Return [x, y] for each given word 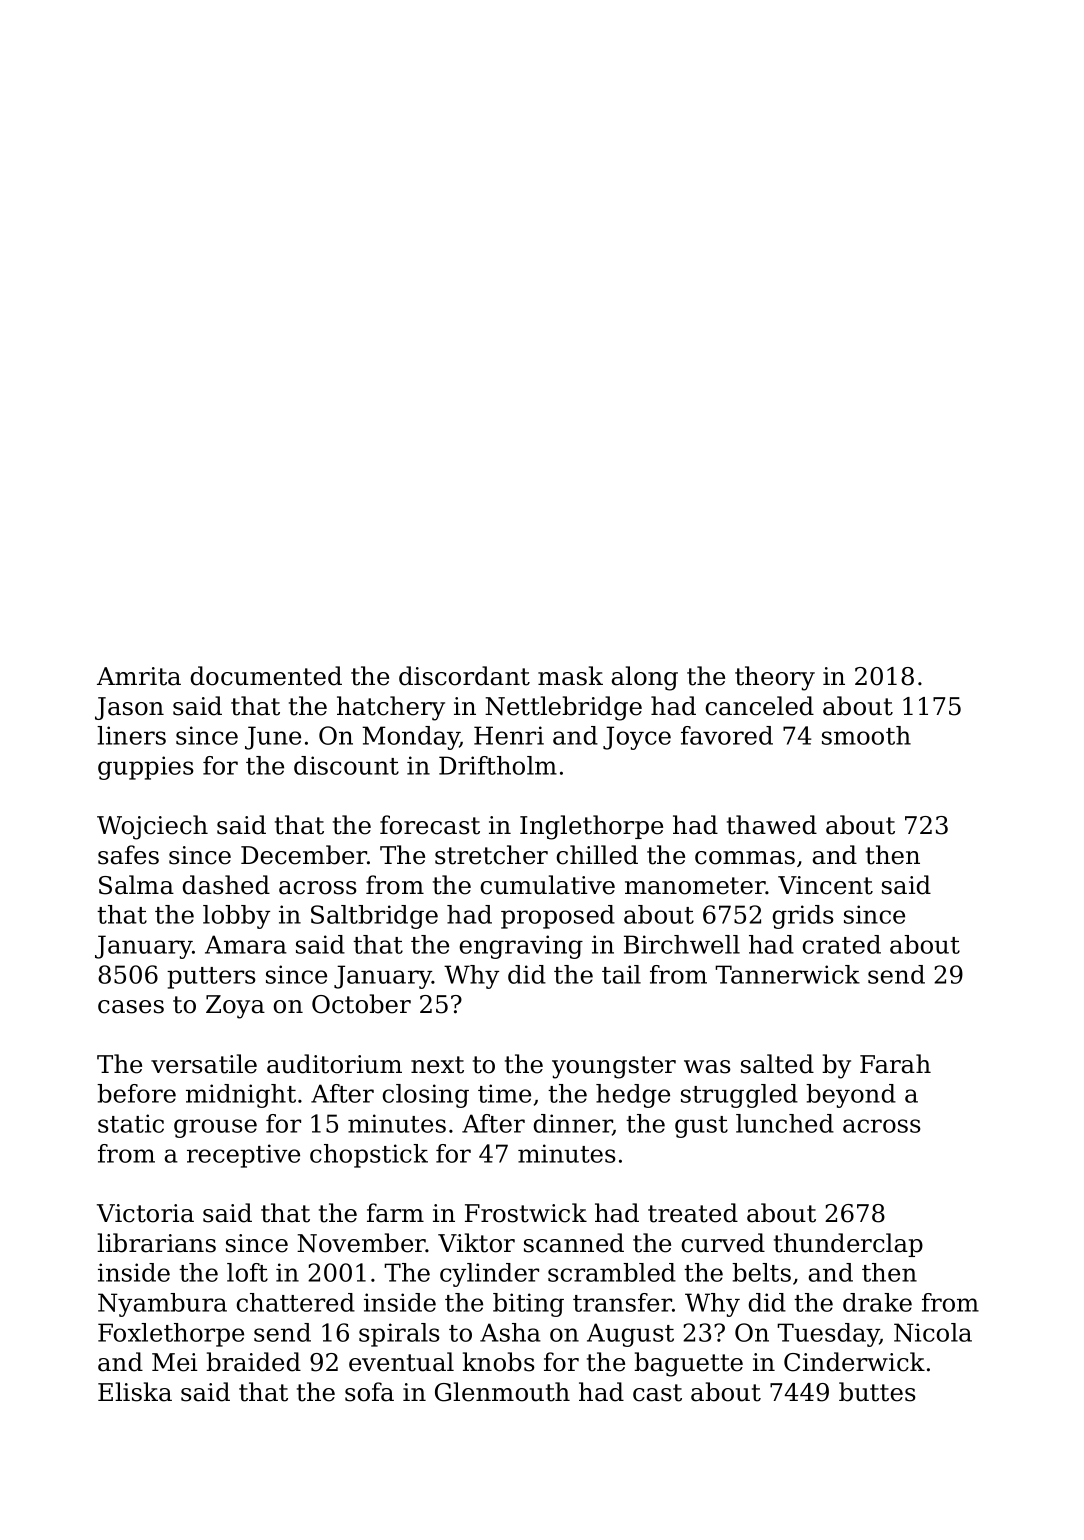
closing [425, 1096]
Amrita [139, 676]
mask [570, 676]
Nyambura [162, 1305]
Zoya [235, 1007]
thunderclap [848, 1245]
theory [775, 678]
